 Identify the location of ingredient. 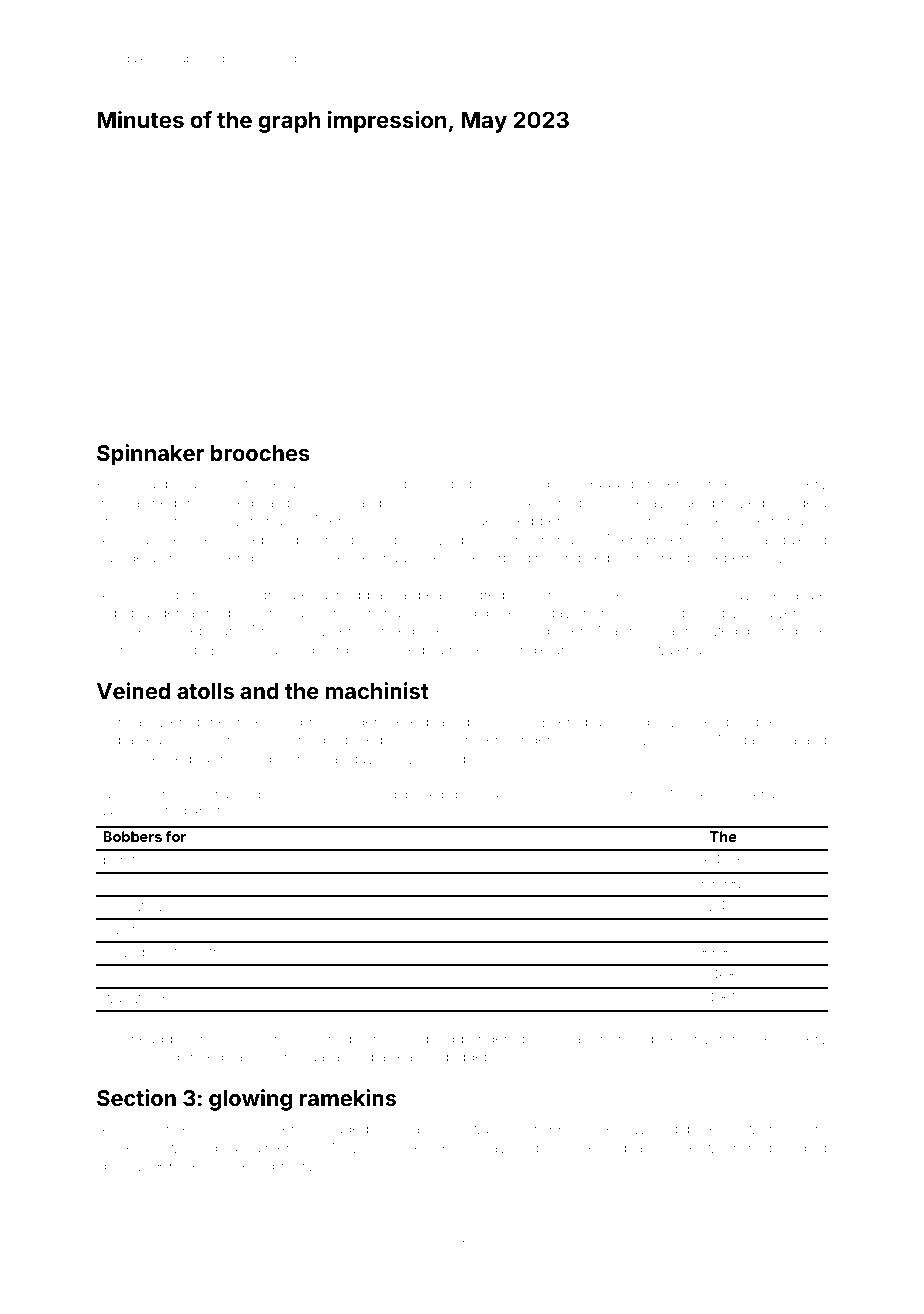
(496, 596).
